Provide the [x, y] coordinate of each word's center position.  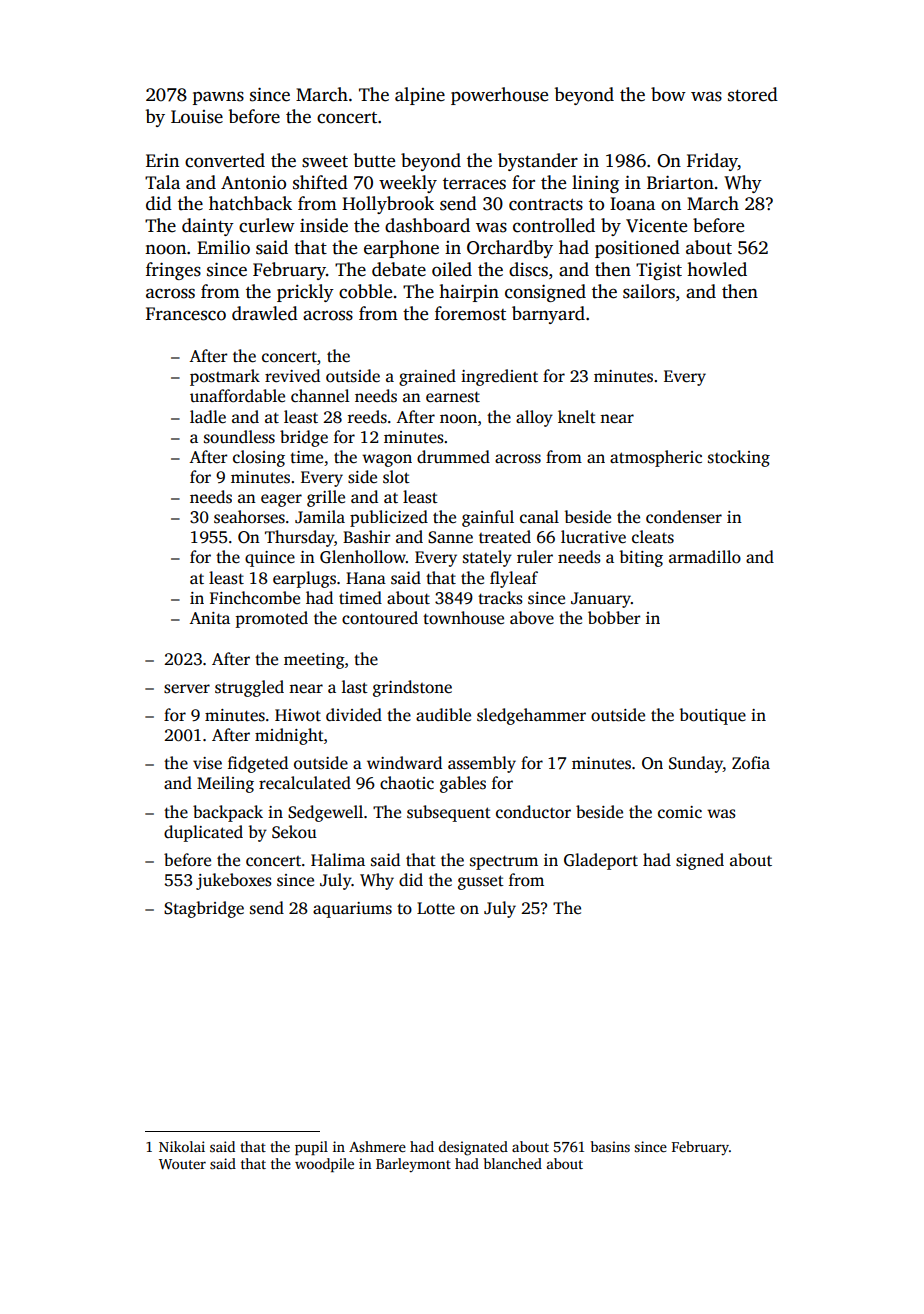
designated [473, 1148]
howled [717, 269]
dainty [208, 227]
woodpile [324, 1165]
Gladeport [601, 861]
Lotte [436, 908]
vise [207, 763]
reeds [367, 417]
